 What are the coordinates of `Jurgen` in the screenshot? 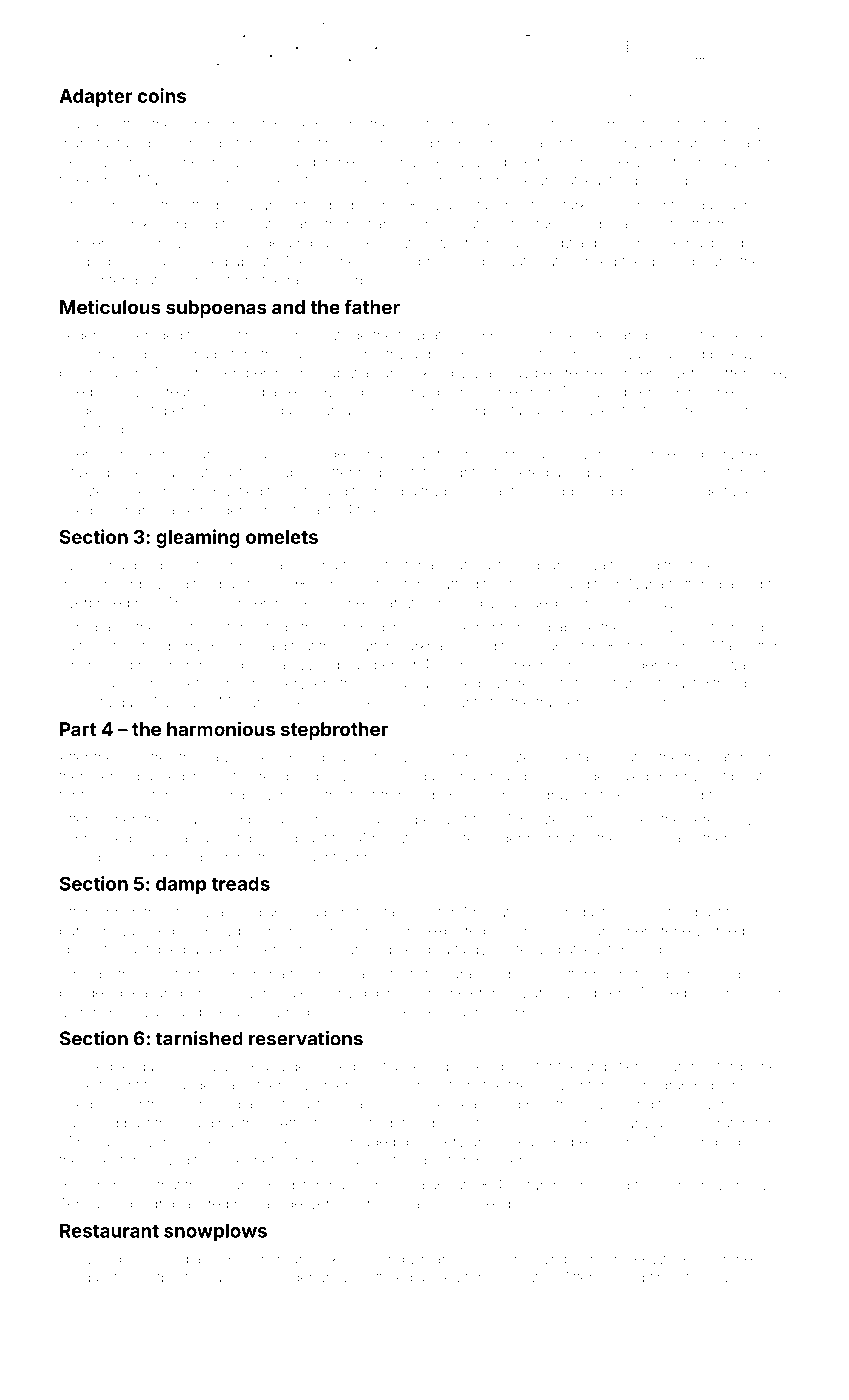 It's located at (82, 412).
